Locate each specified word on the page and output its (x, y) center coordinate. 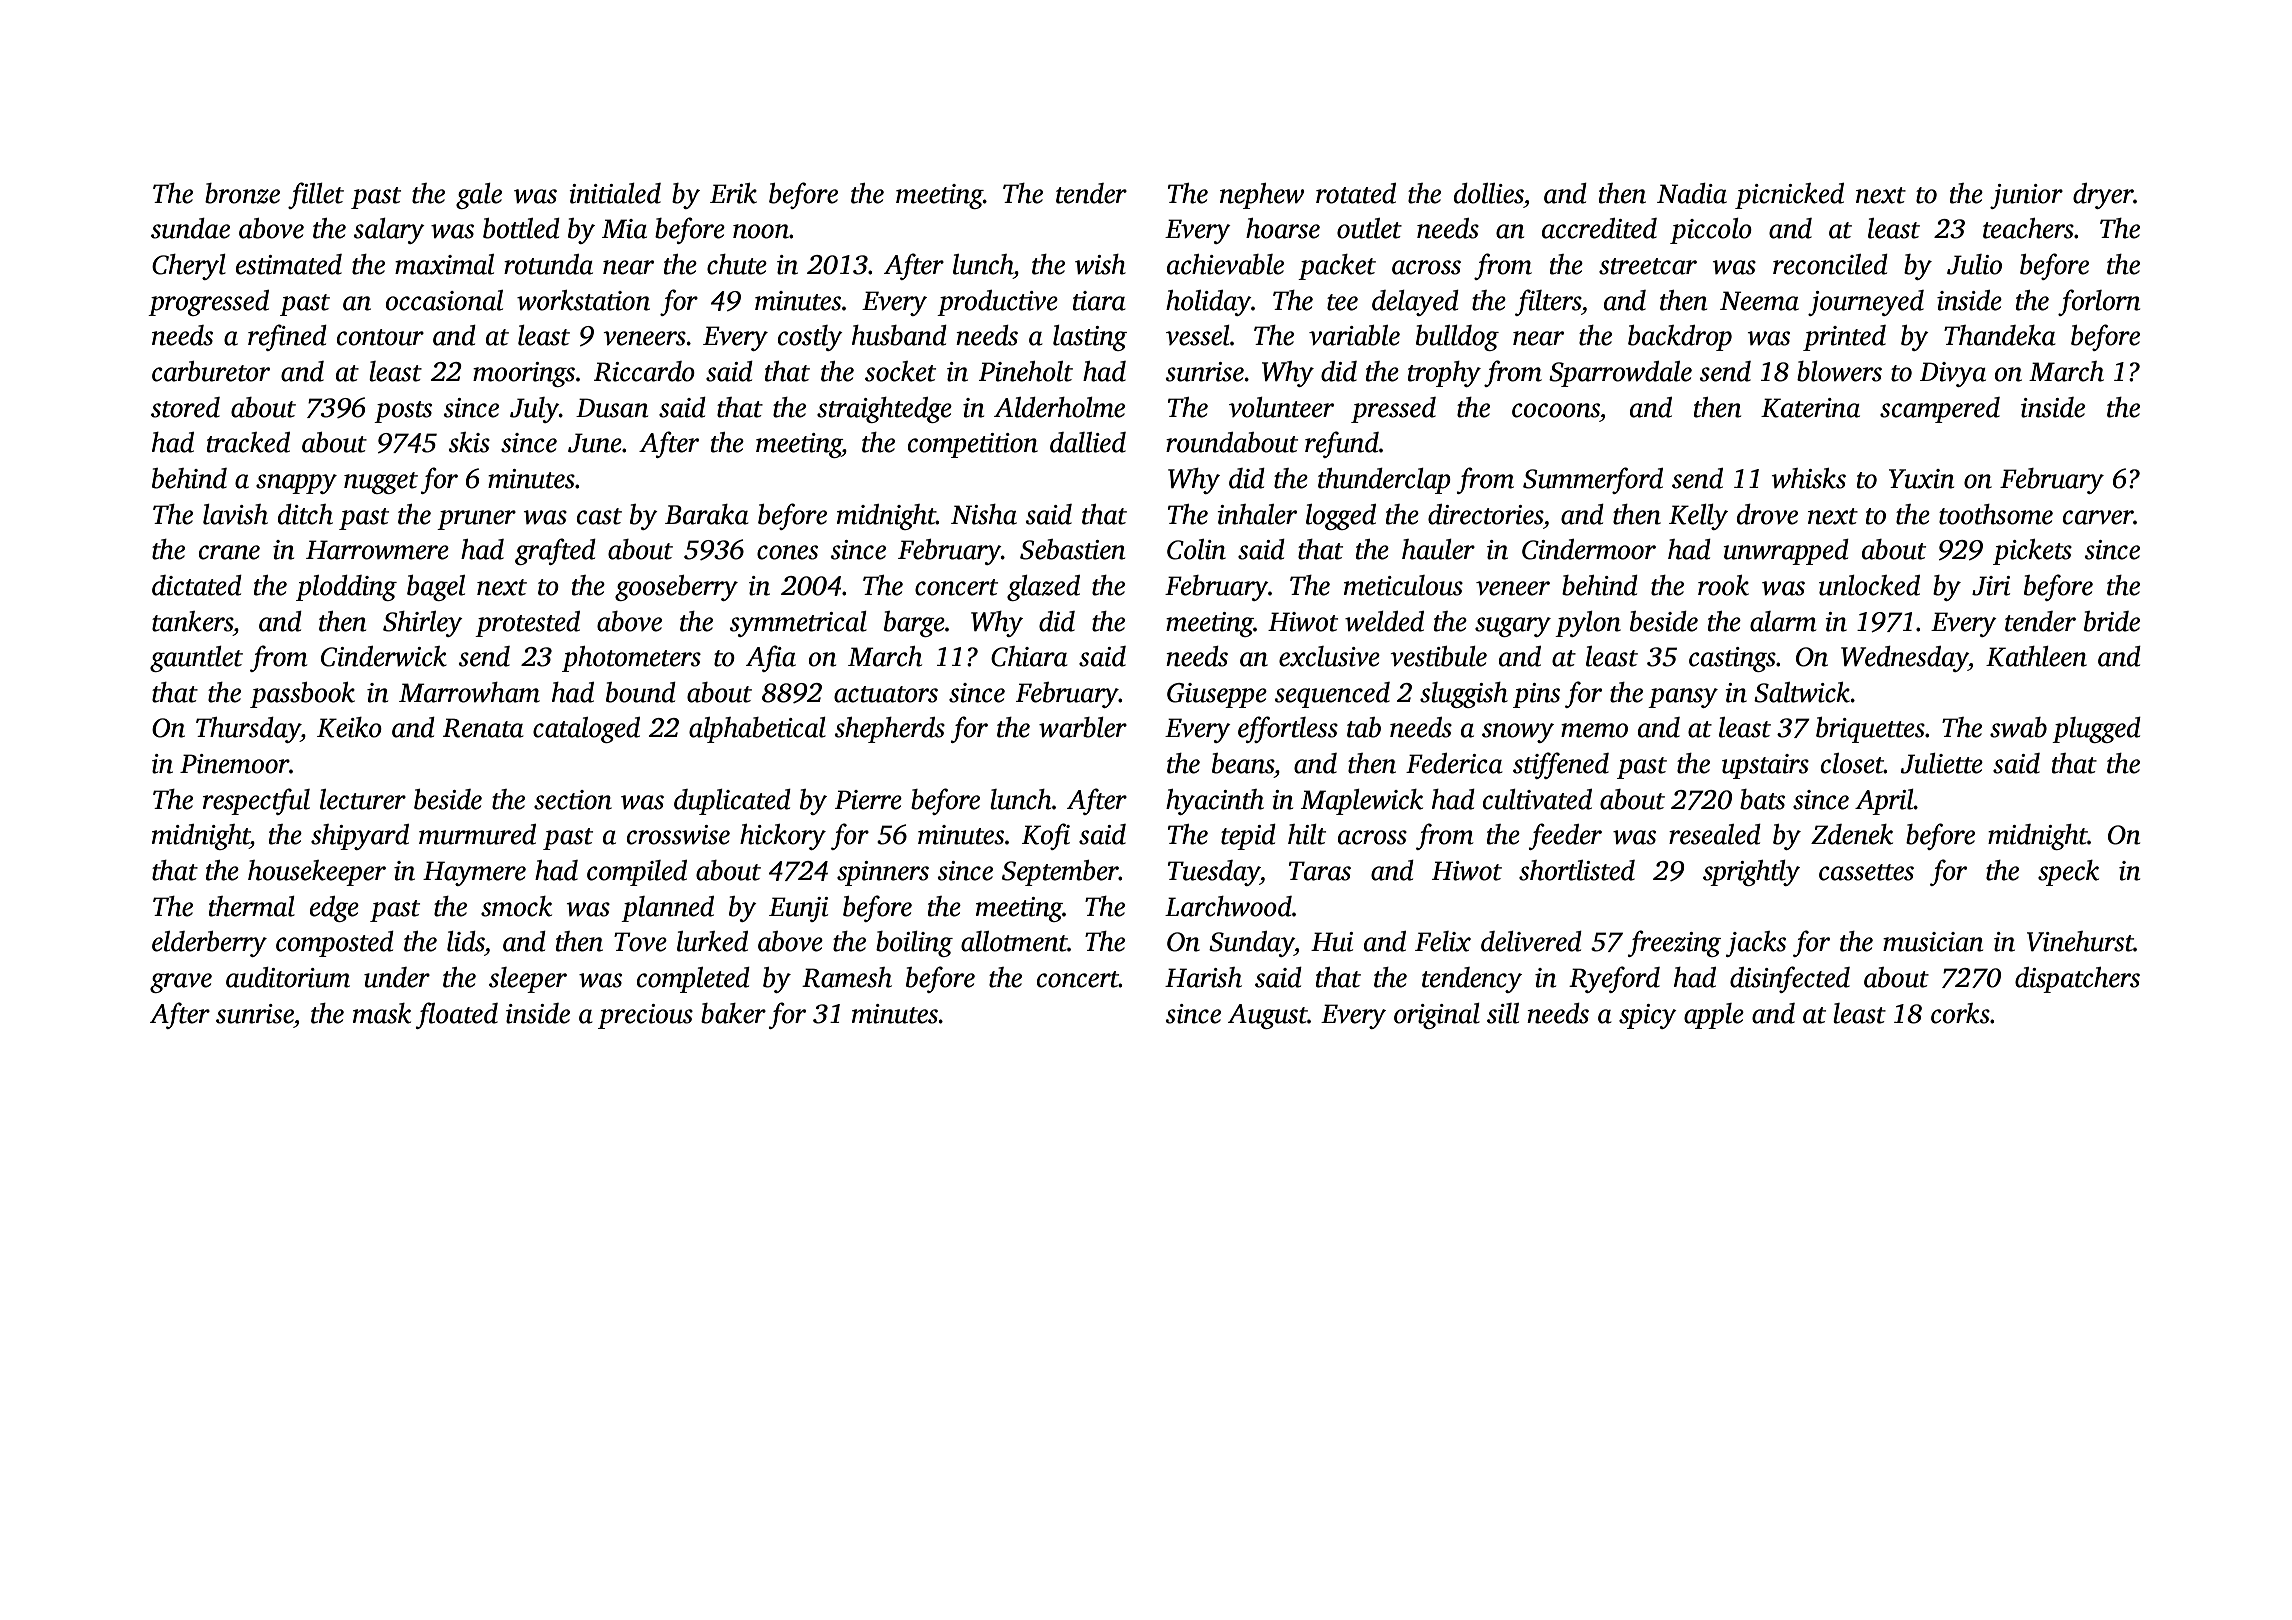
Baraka (707, 514)
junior (2026, 196)
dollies (1489, 193)
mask (382, 1013)
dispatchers (2077, 980)
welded (1384, 621)
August (1268, 1016)
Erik (733, 193)
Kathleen (2036, 656)
